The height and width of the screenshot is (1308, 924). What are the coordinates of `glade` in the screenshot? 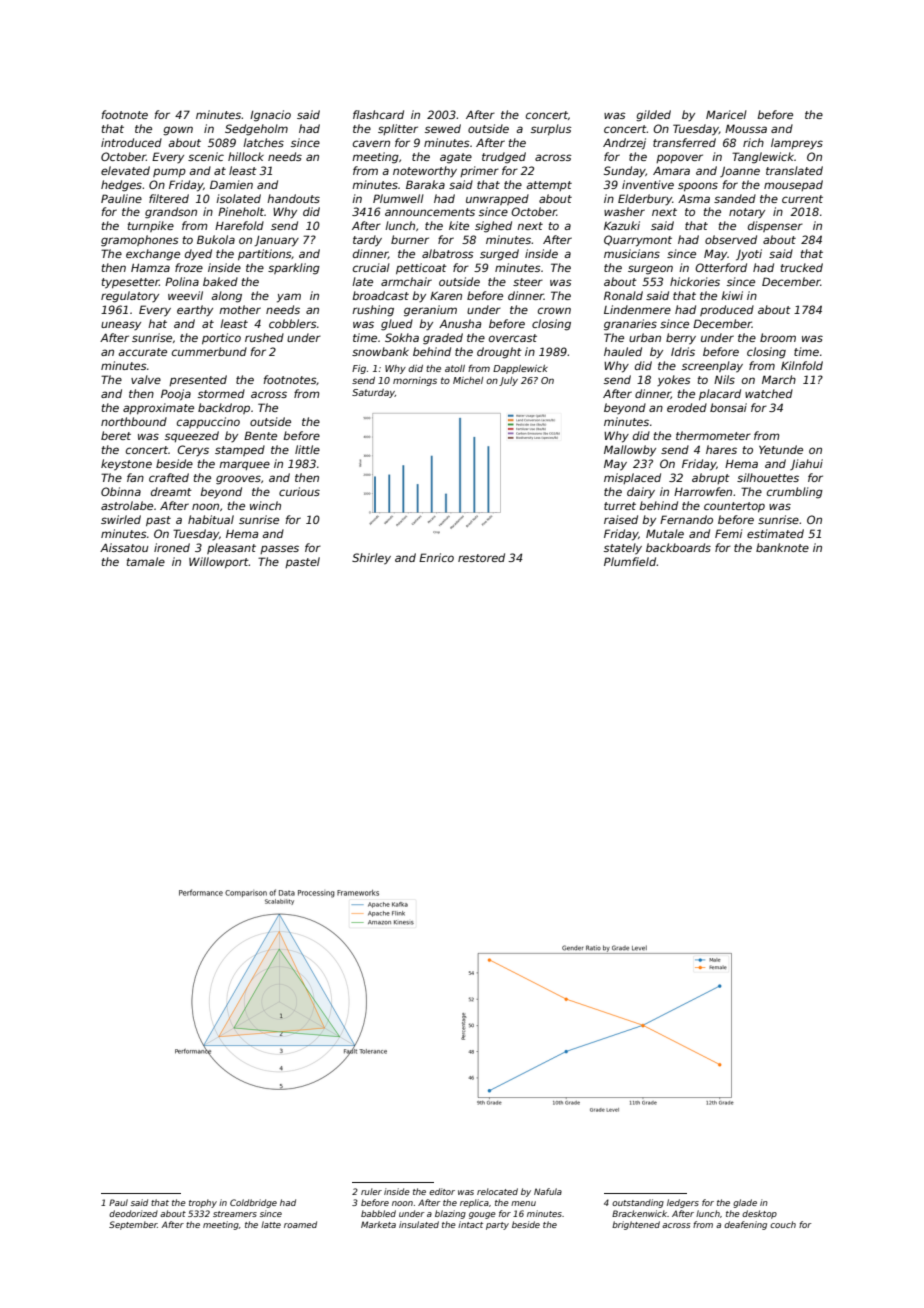 It's located at (745, 1203).
